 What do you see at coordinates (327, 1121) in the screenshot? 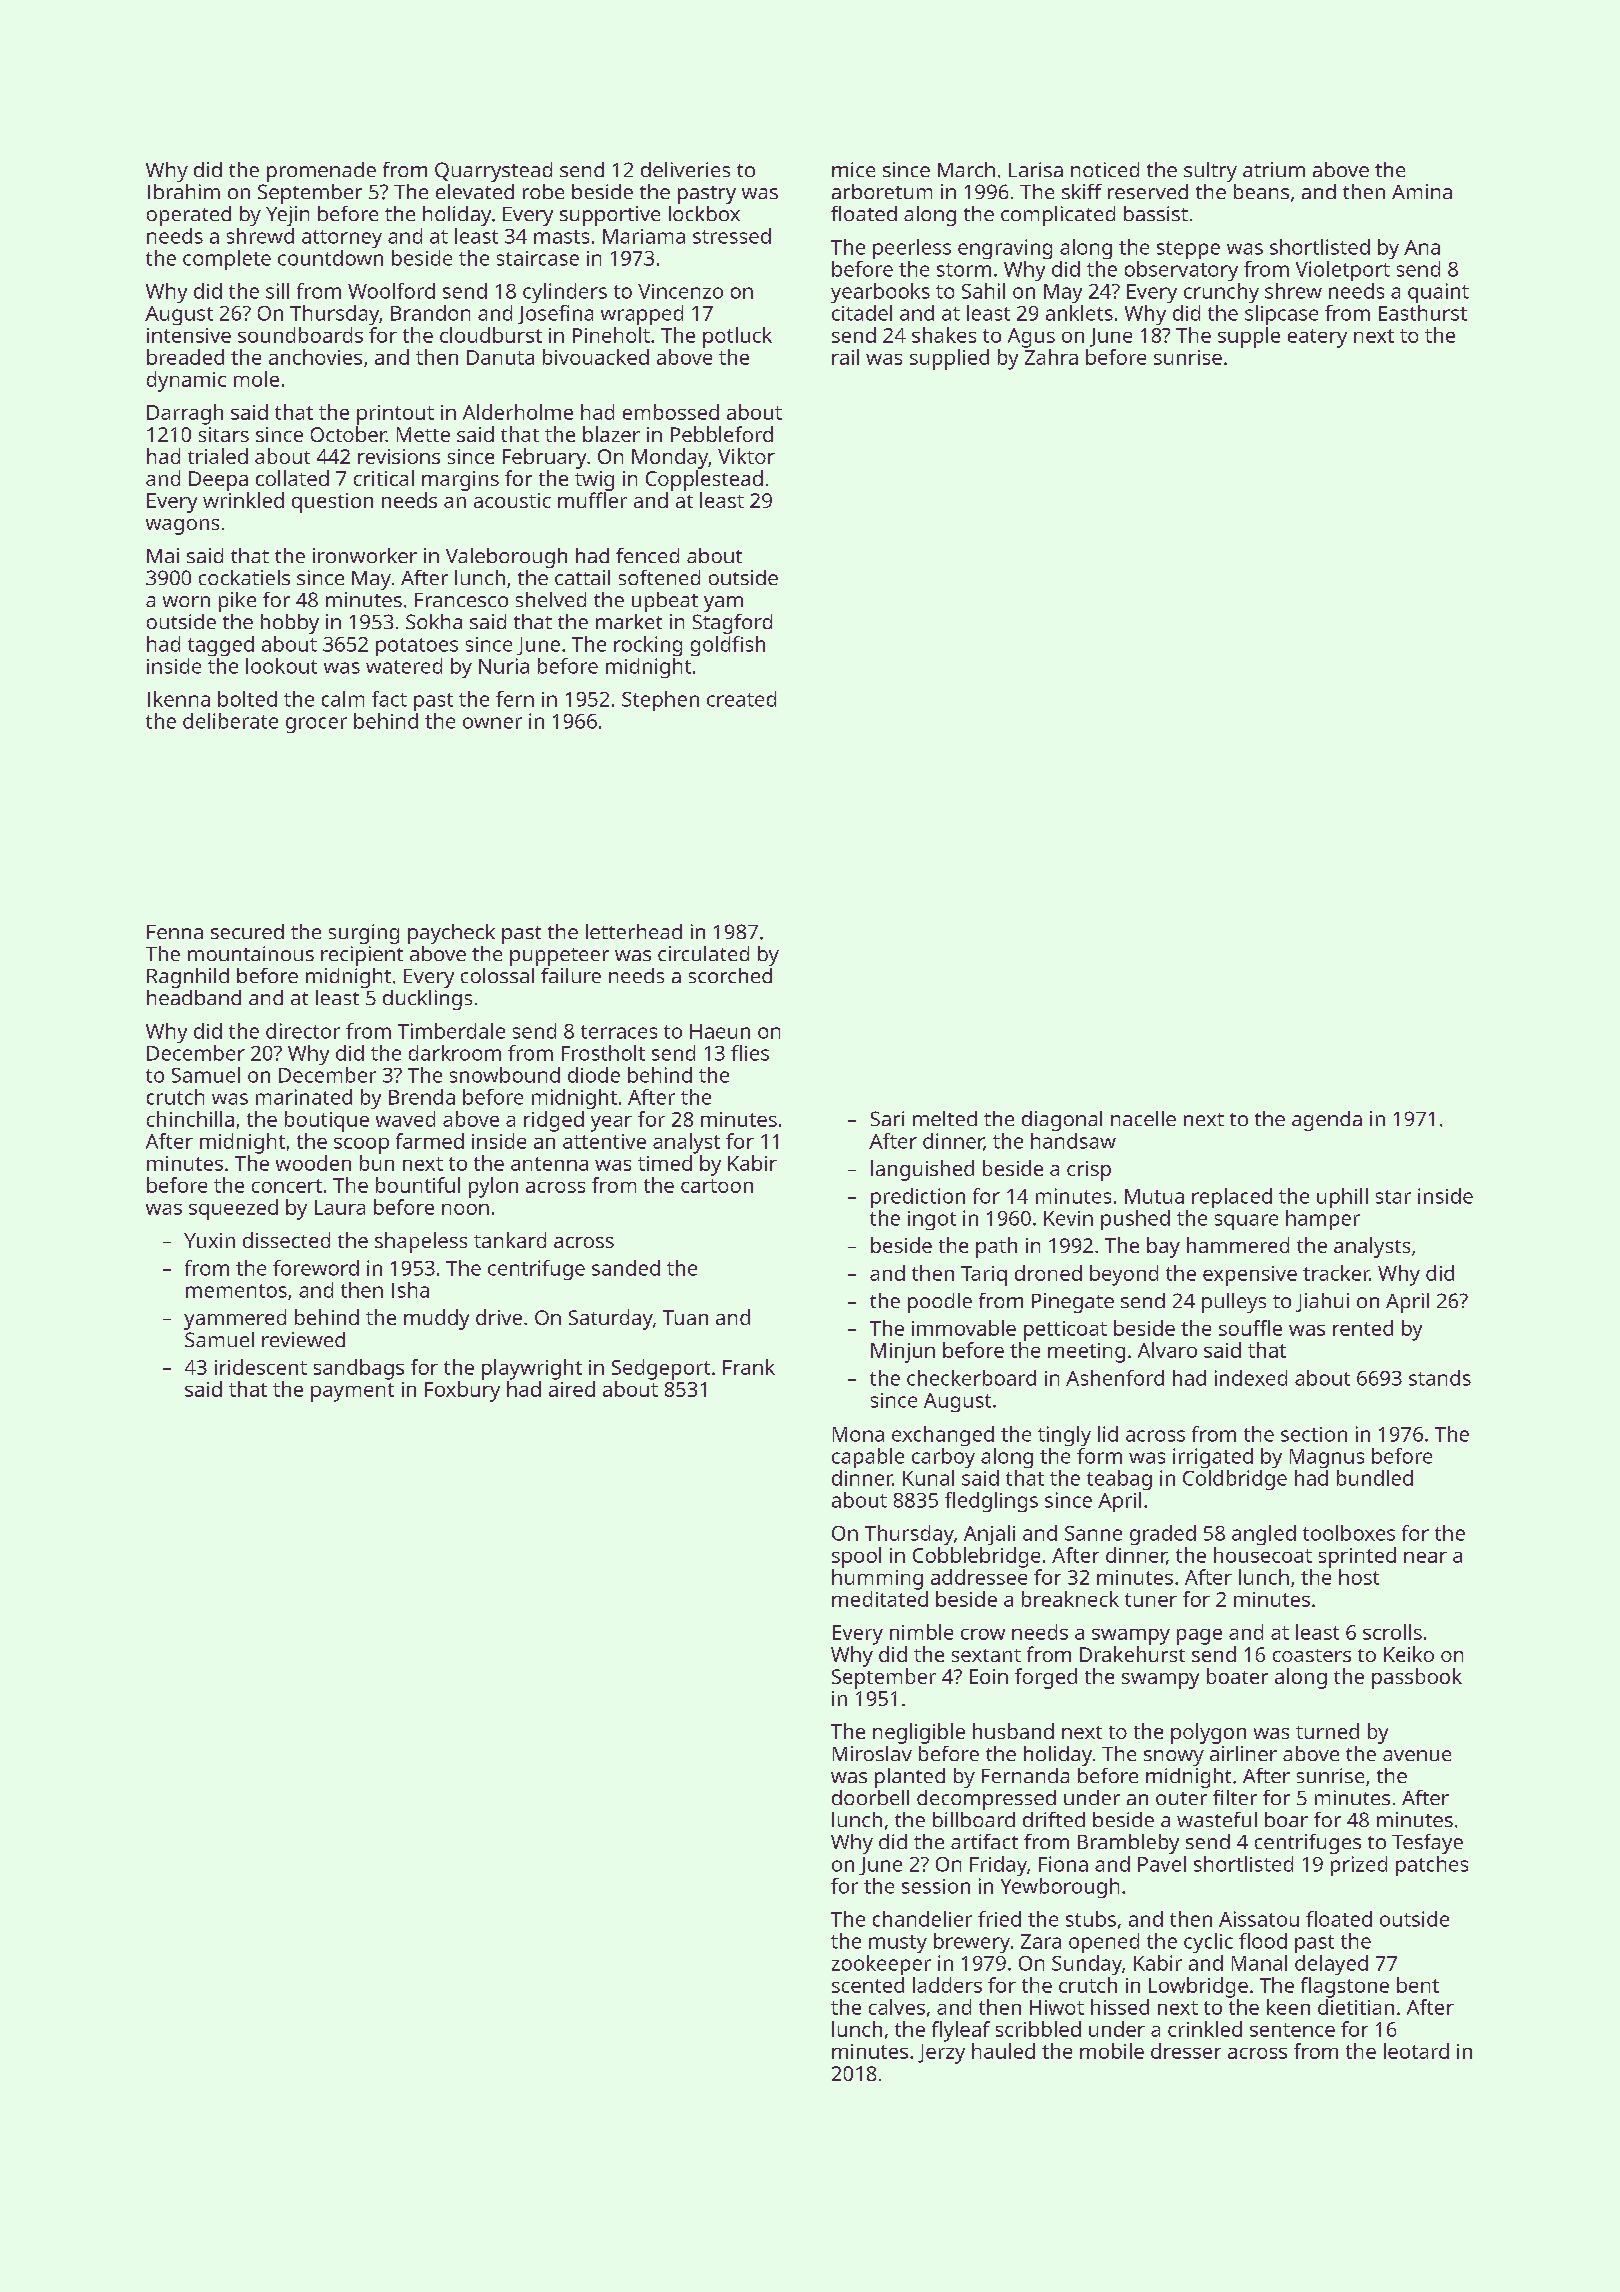
I see `boutique` at bounding box center [327, 1121].
